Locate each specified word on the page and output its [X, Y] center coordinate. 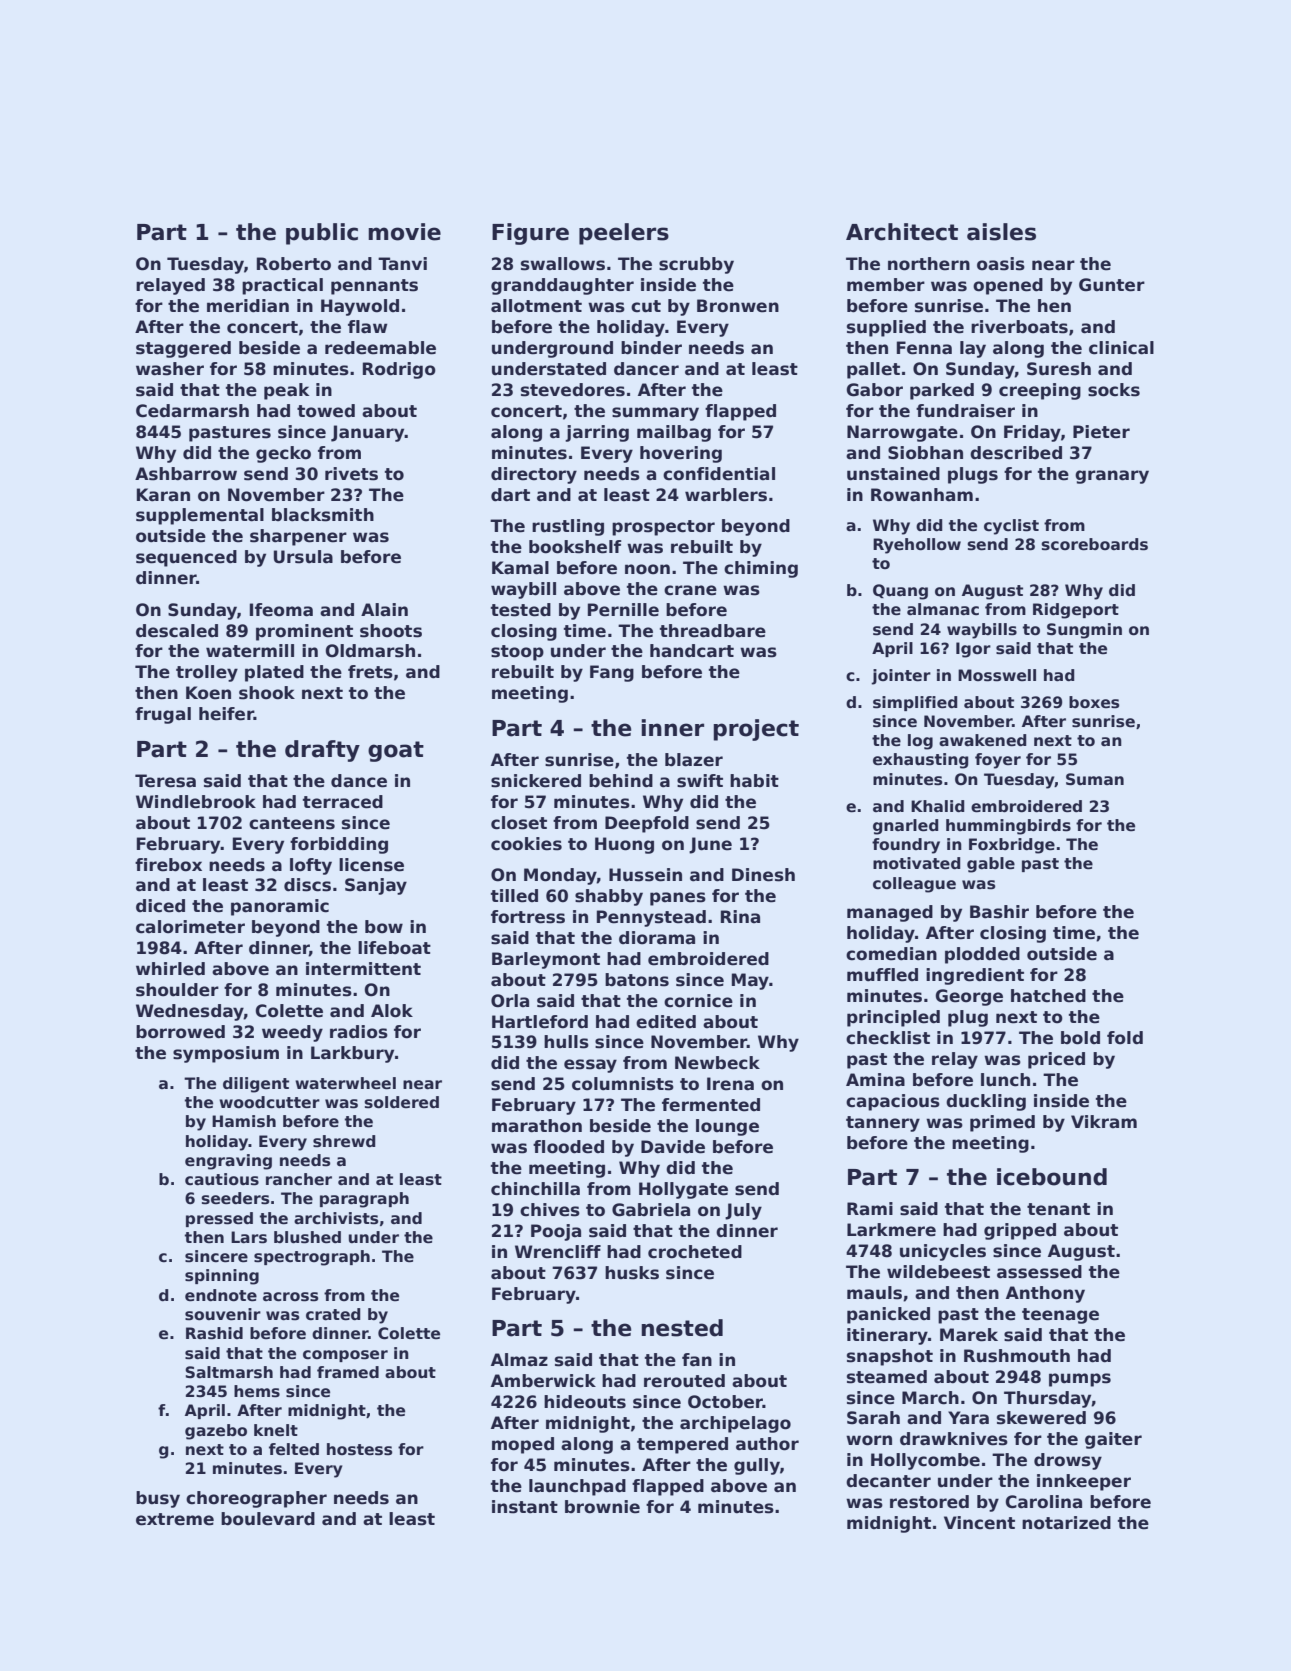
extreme [175, 1519]
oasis [1001, 264]
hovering [681, 454]
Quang [900, 592]
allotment [536, 306]
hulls [566, 1042]
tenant [1058, 1209]
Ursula [303, 557]
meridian [248, 306]
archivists [336, 1218]
